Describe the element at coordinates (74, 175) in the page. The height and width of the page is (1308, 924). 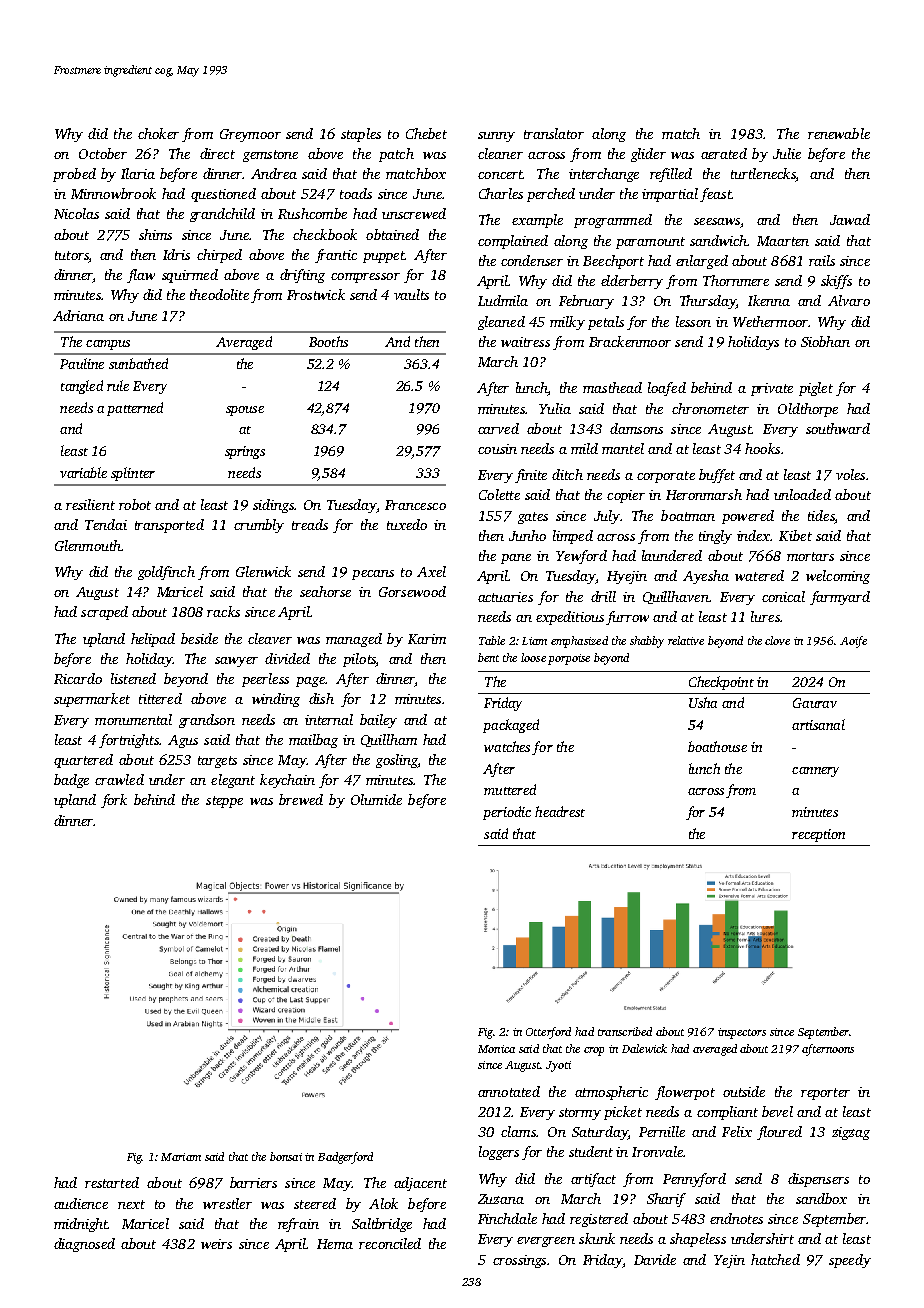
I see `probed` at that location.
